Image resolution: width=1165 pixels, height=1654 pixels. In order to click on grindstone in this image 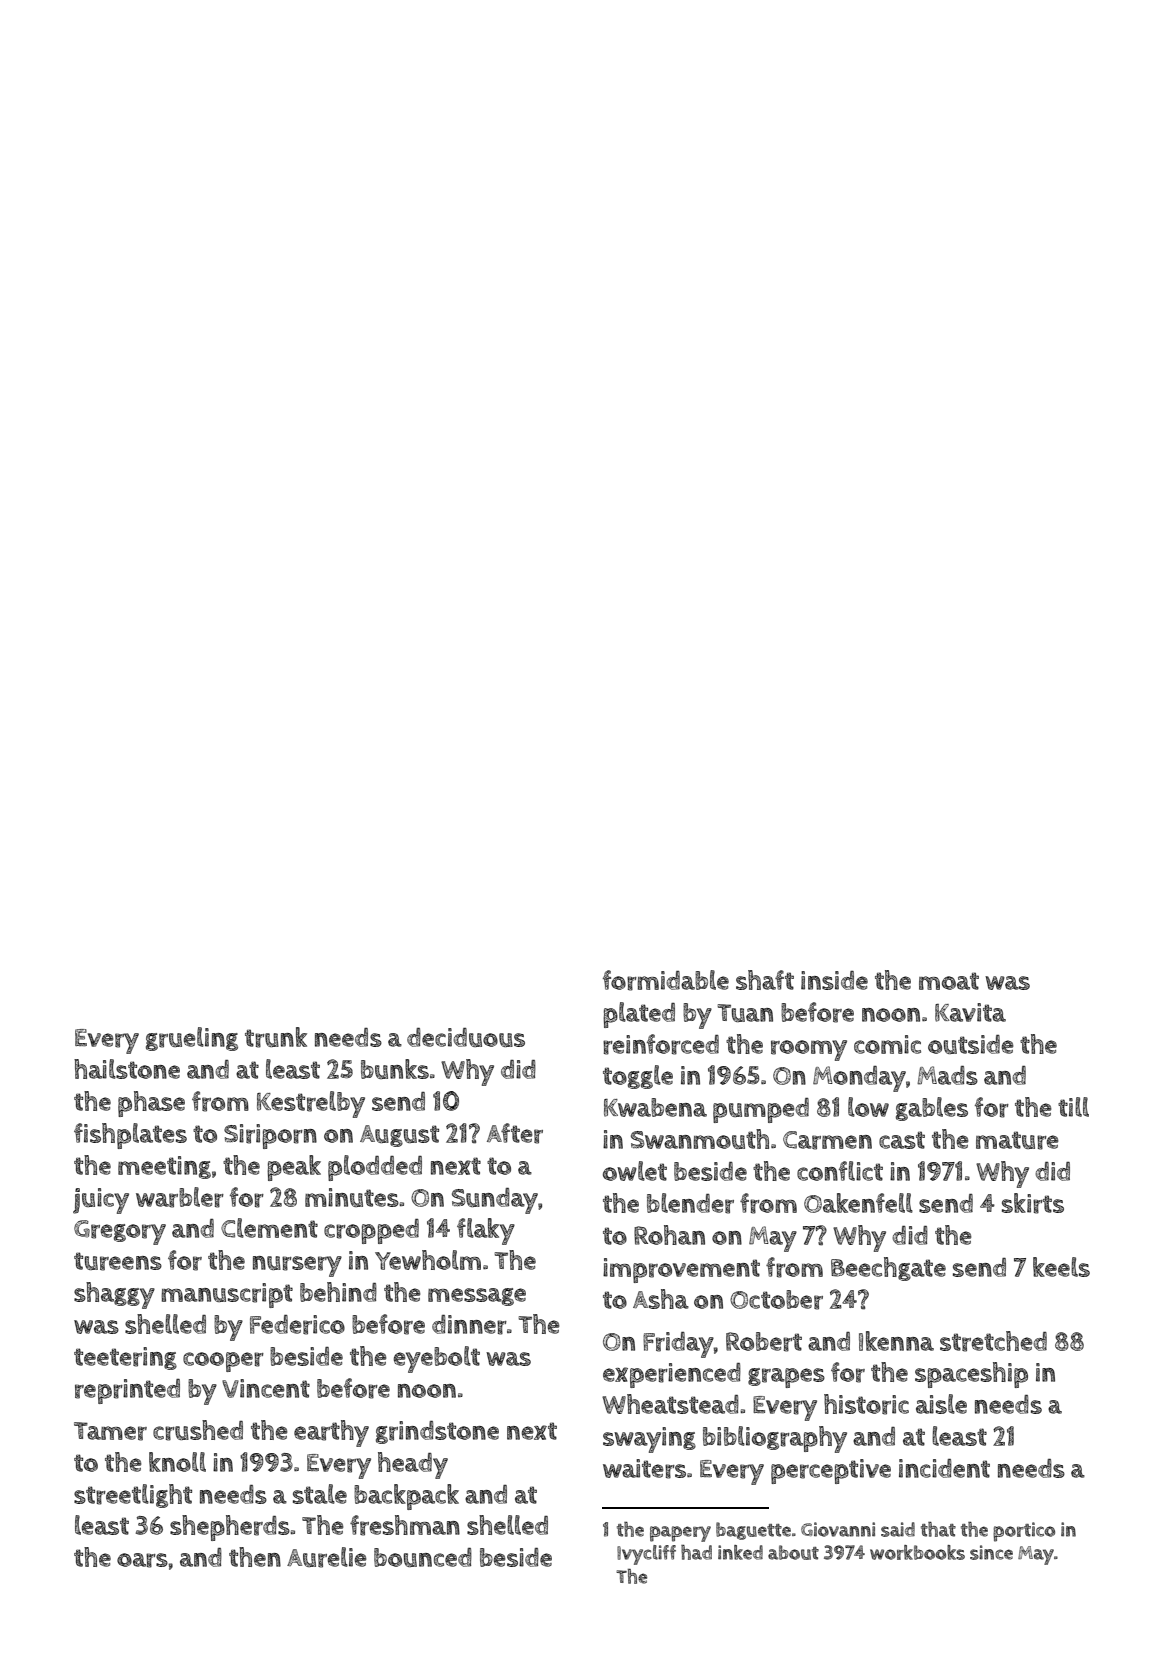, I will do `click(437, 1432)`.
